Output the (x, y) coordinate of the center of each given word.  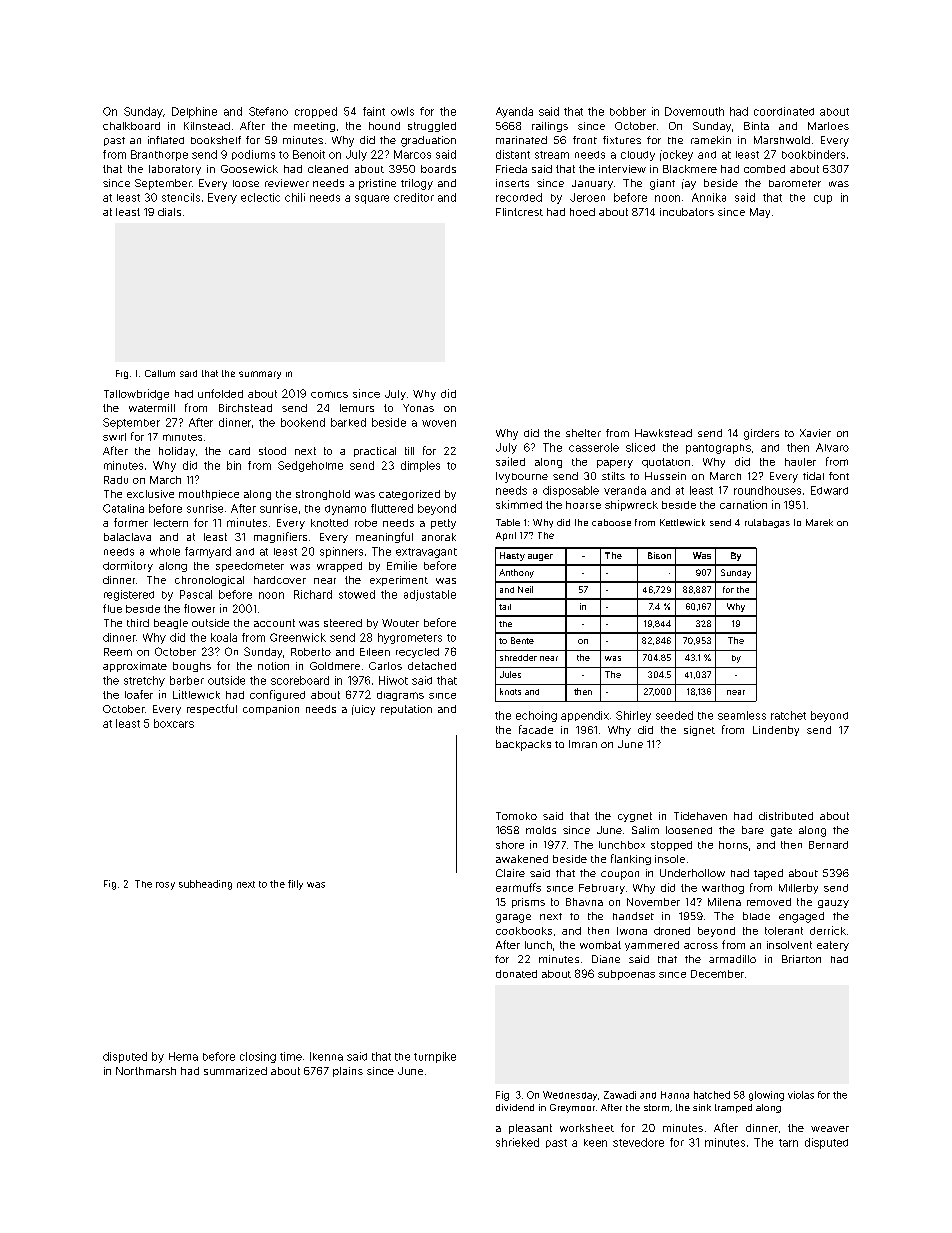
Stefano (268, 111)
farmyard (208, 552)
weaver (830, 1129)
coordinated (784, 111)
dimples (420, 466)
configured (277, 695)
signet (699, 731)
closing (258, 1057)
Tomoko (516, 816)
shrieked (517, 1142)
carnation (743, 504)
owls (402, 111)
